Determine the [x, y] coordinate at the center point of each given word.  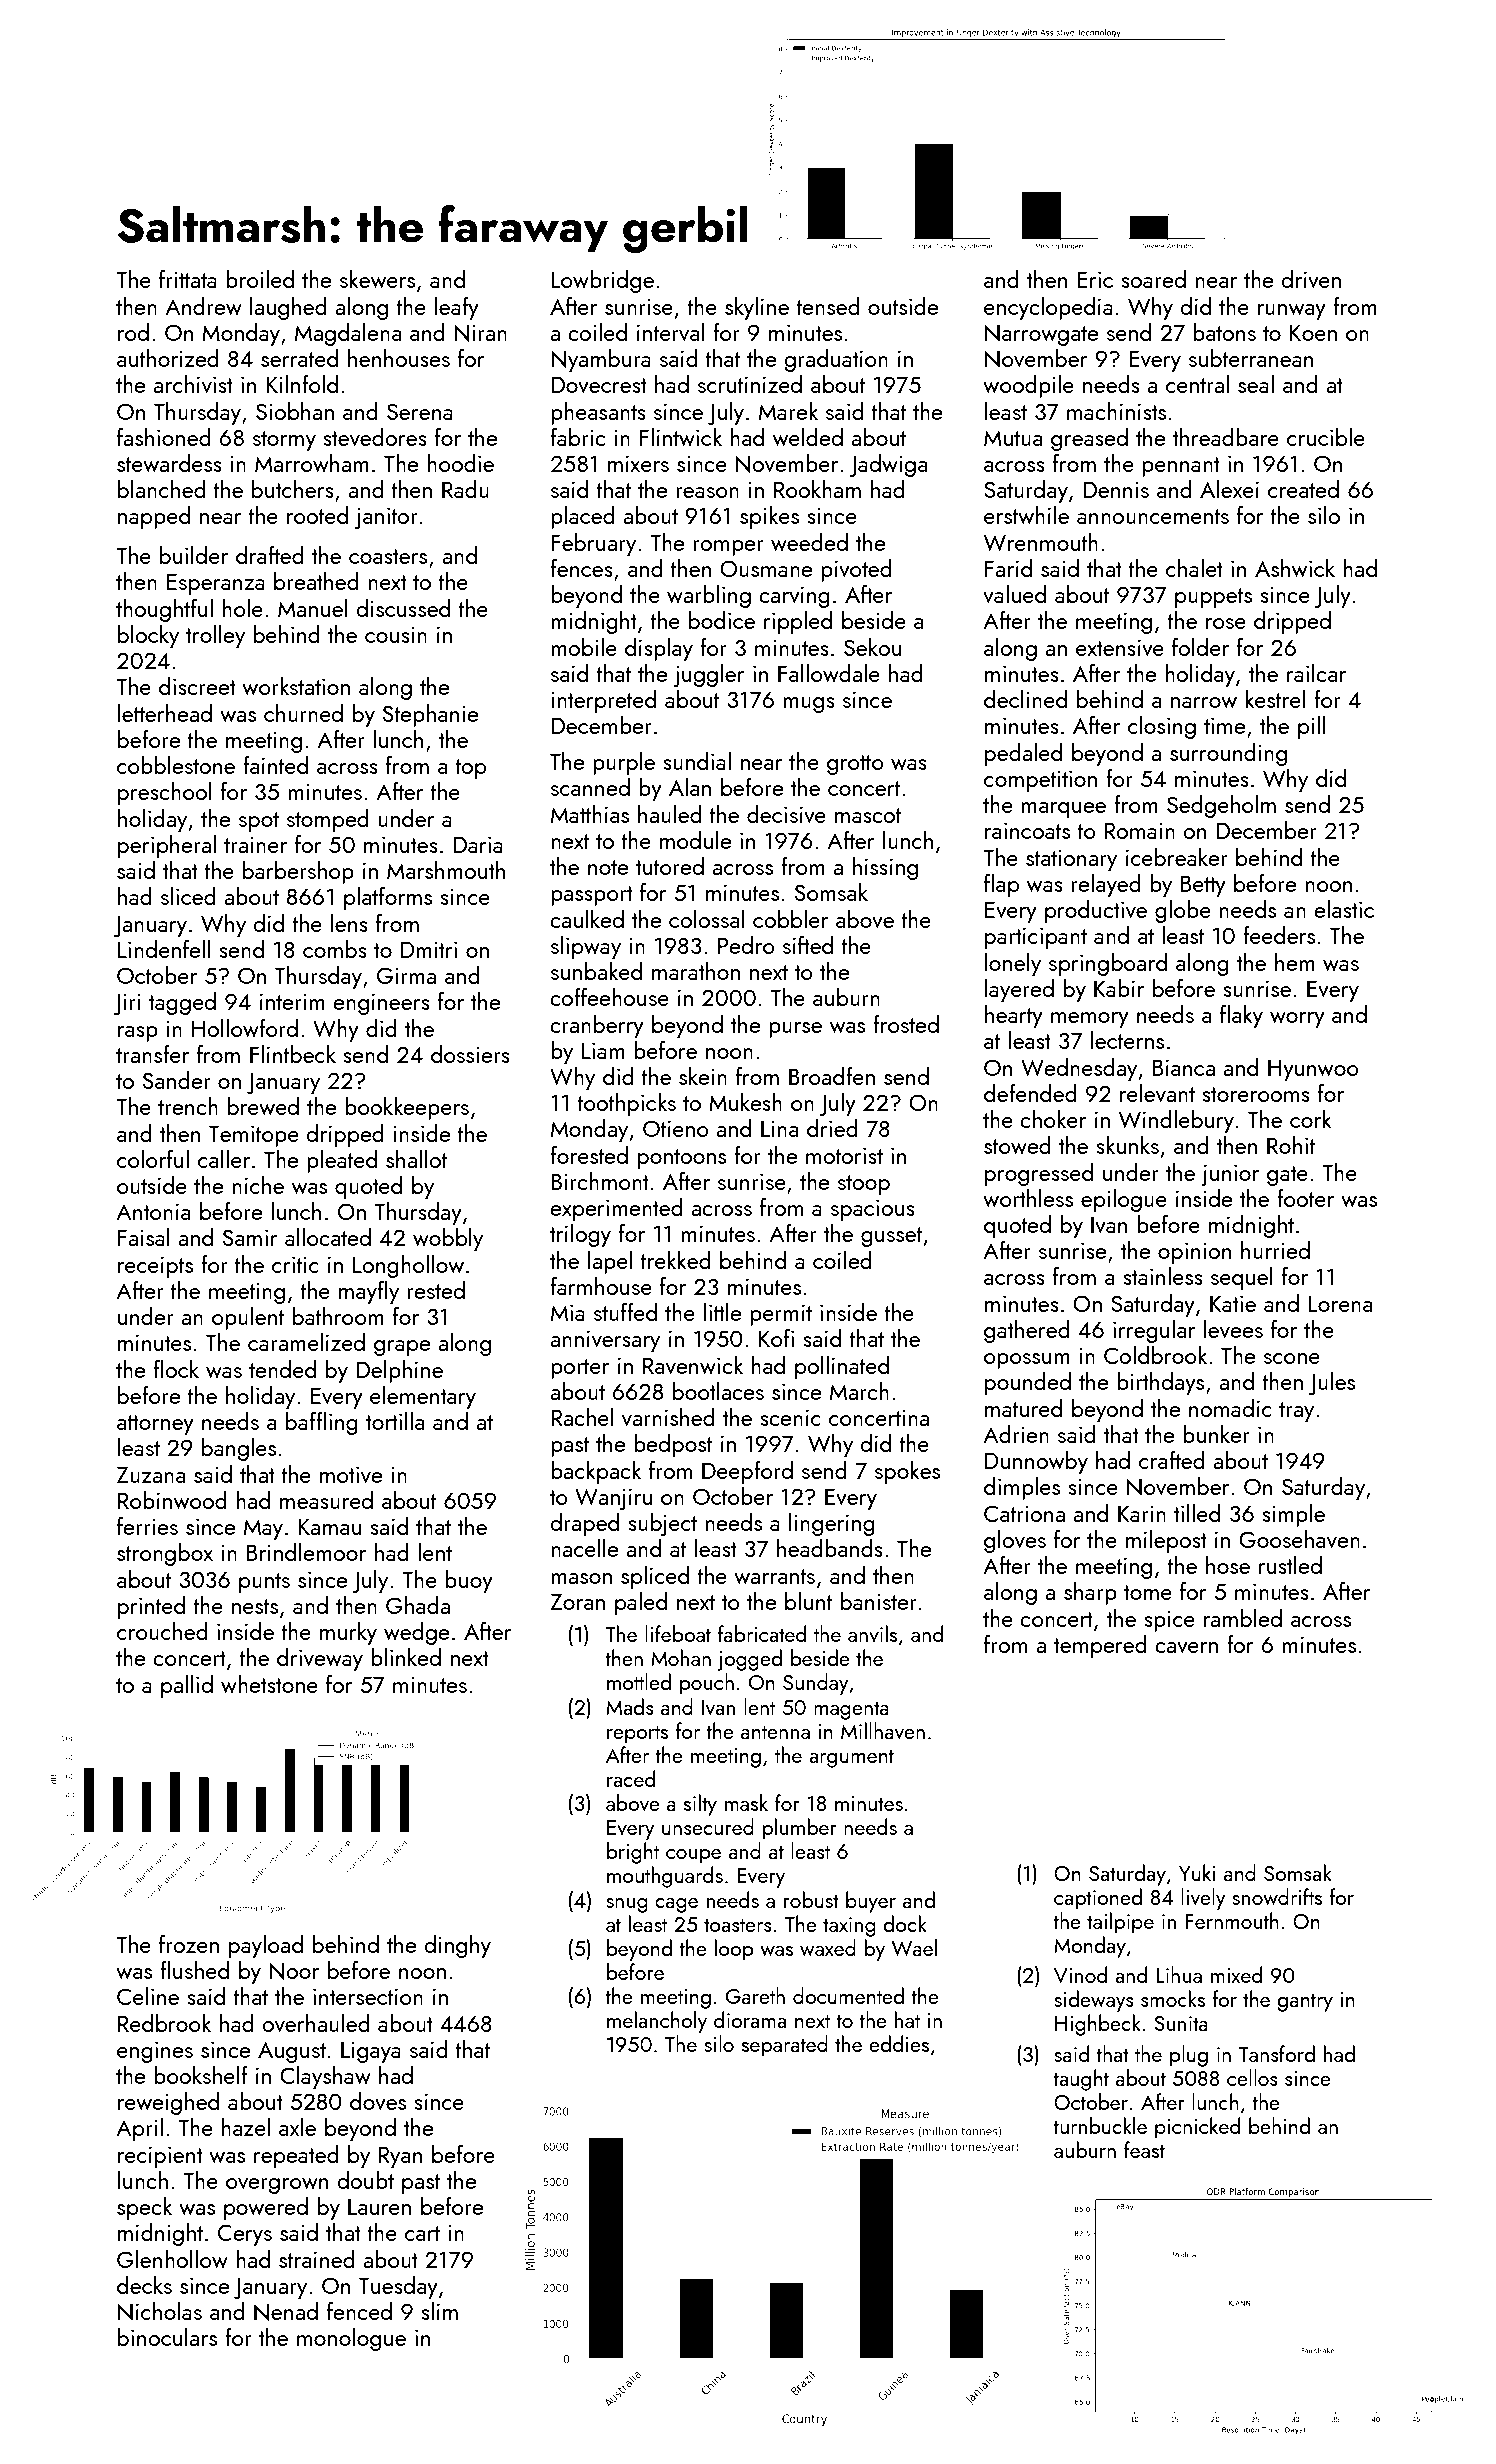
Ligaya [371, 2052]
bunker [1216, 1434]
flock [176, 1369]
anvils [872, 1633]
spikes [769, 517]
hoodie [460, 463]
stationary [1071, 860]
